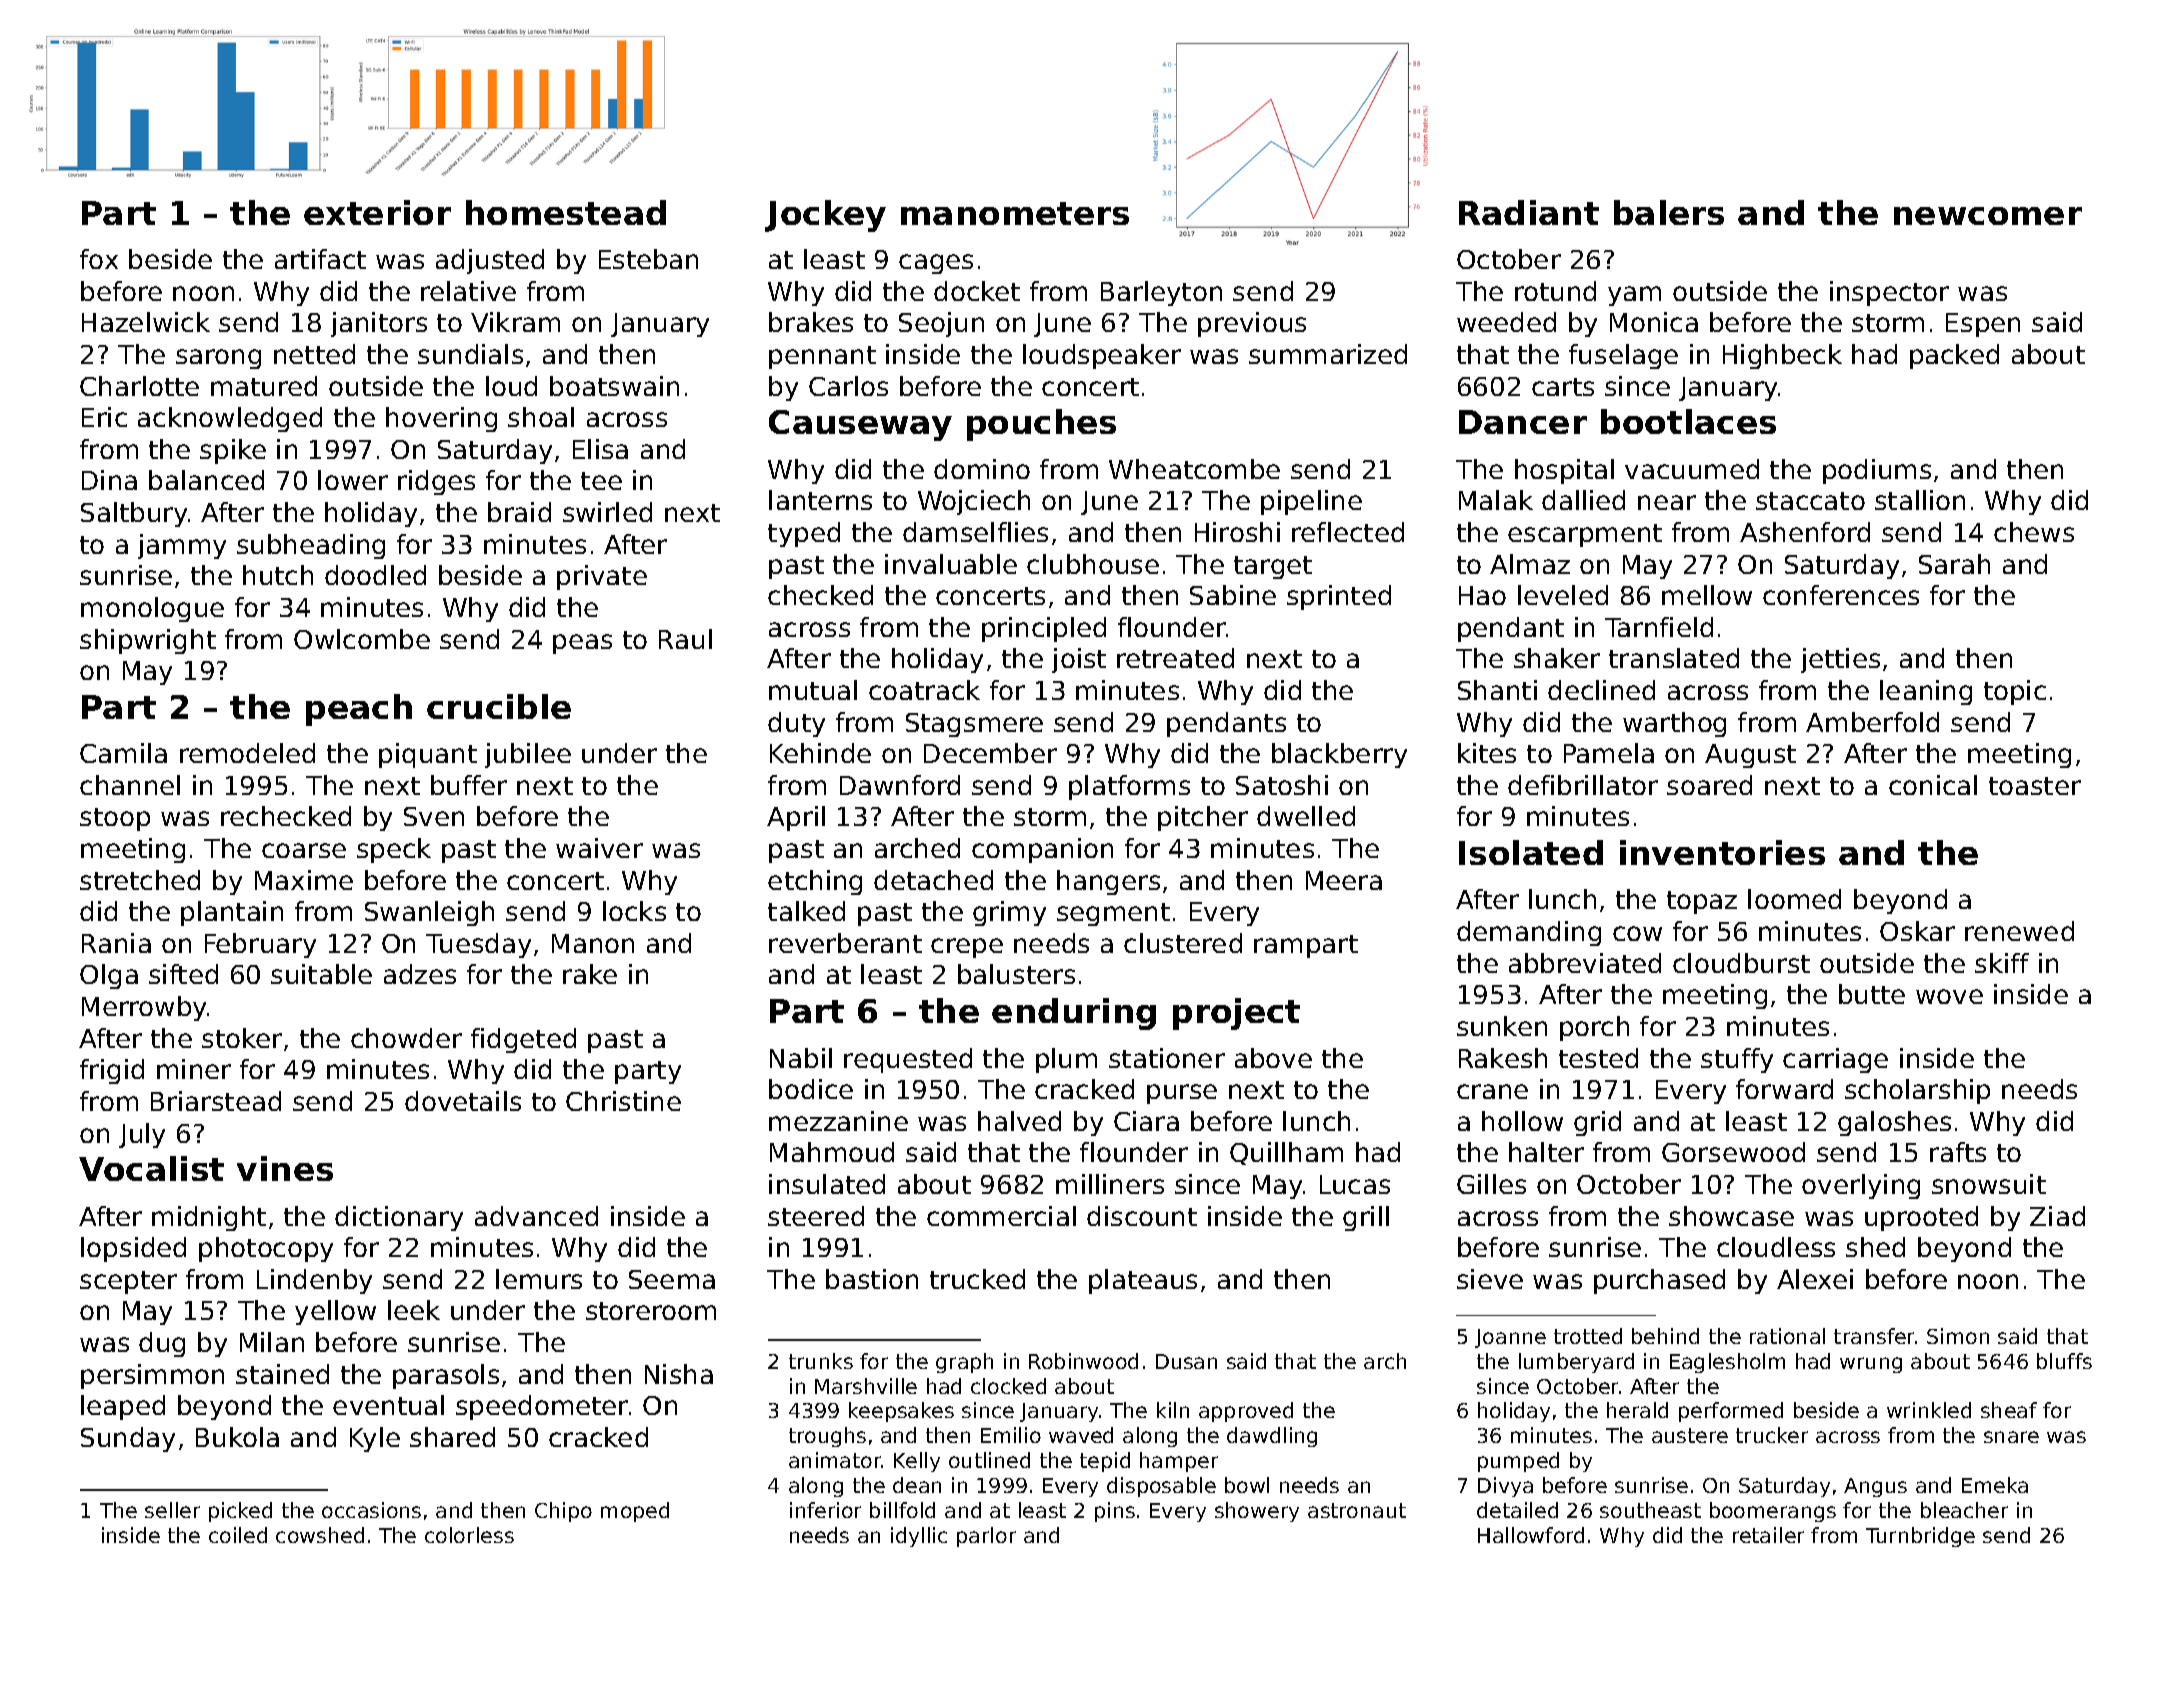  What do you see at coordinates (1563, 595) in the screenshot?
I see `leveled` at bounding box center [1563, 595].
